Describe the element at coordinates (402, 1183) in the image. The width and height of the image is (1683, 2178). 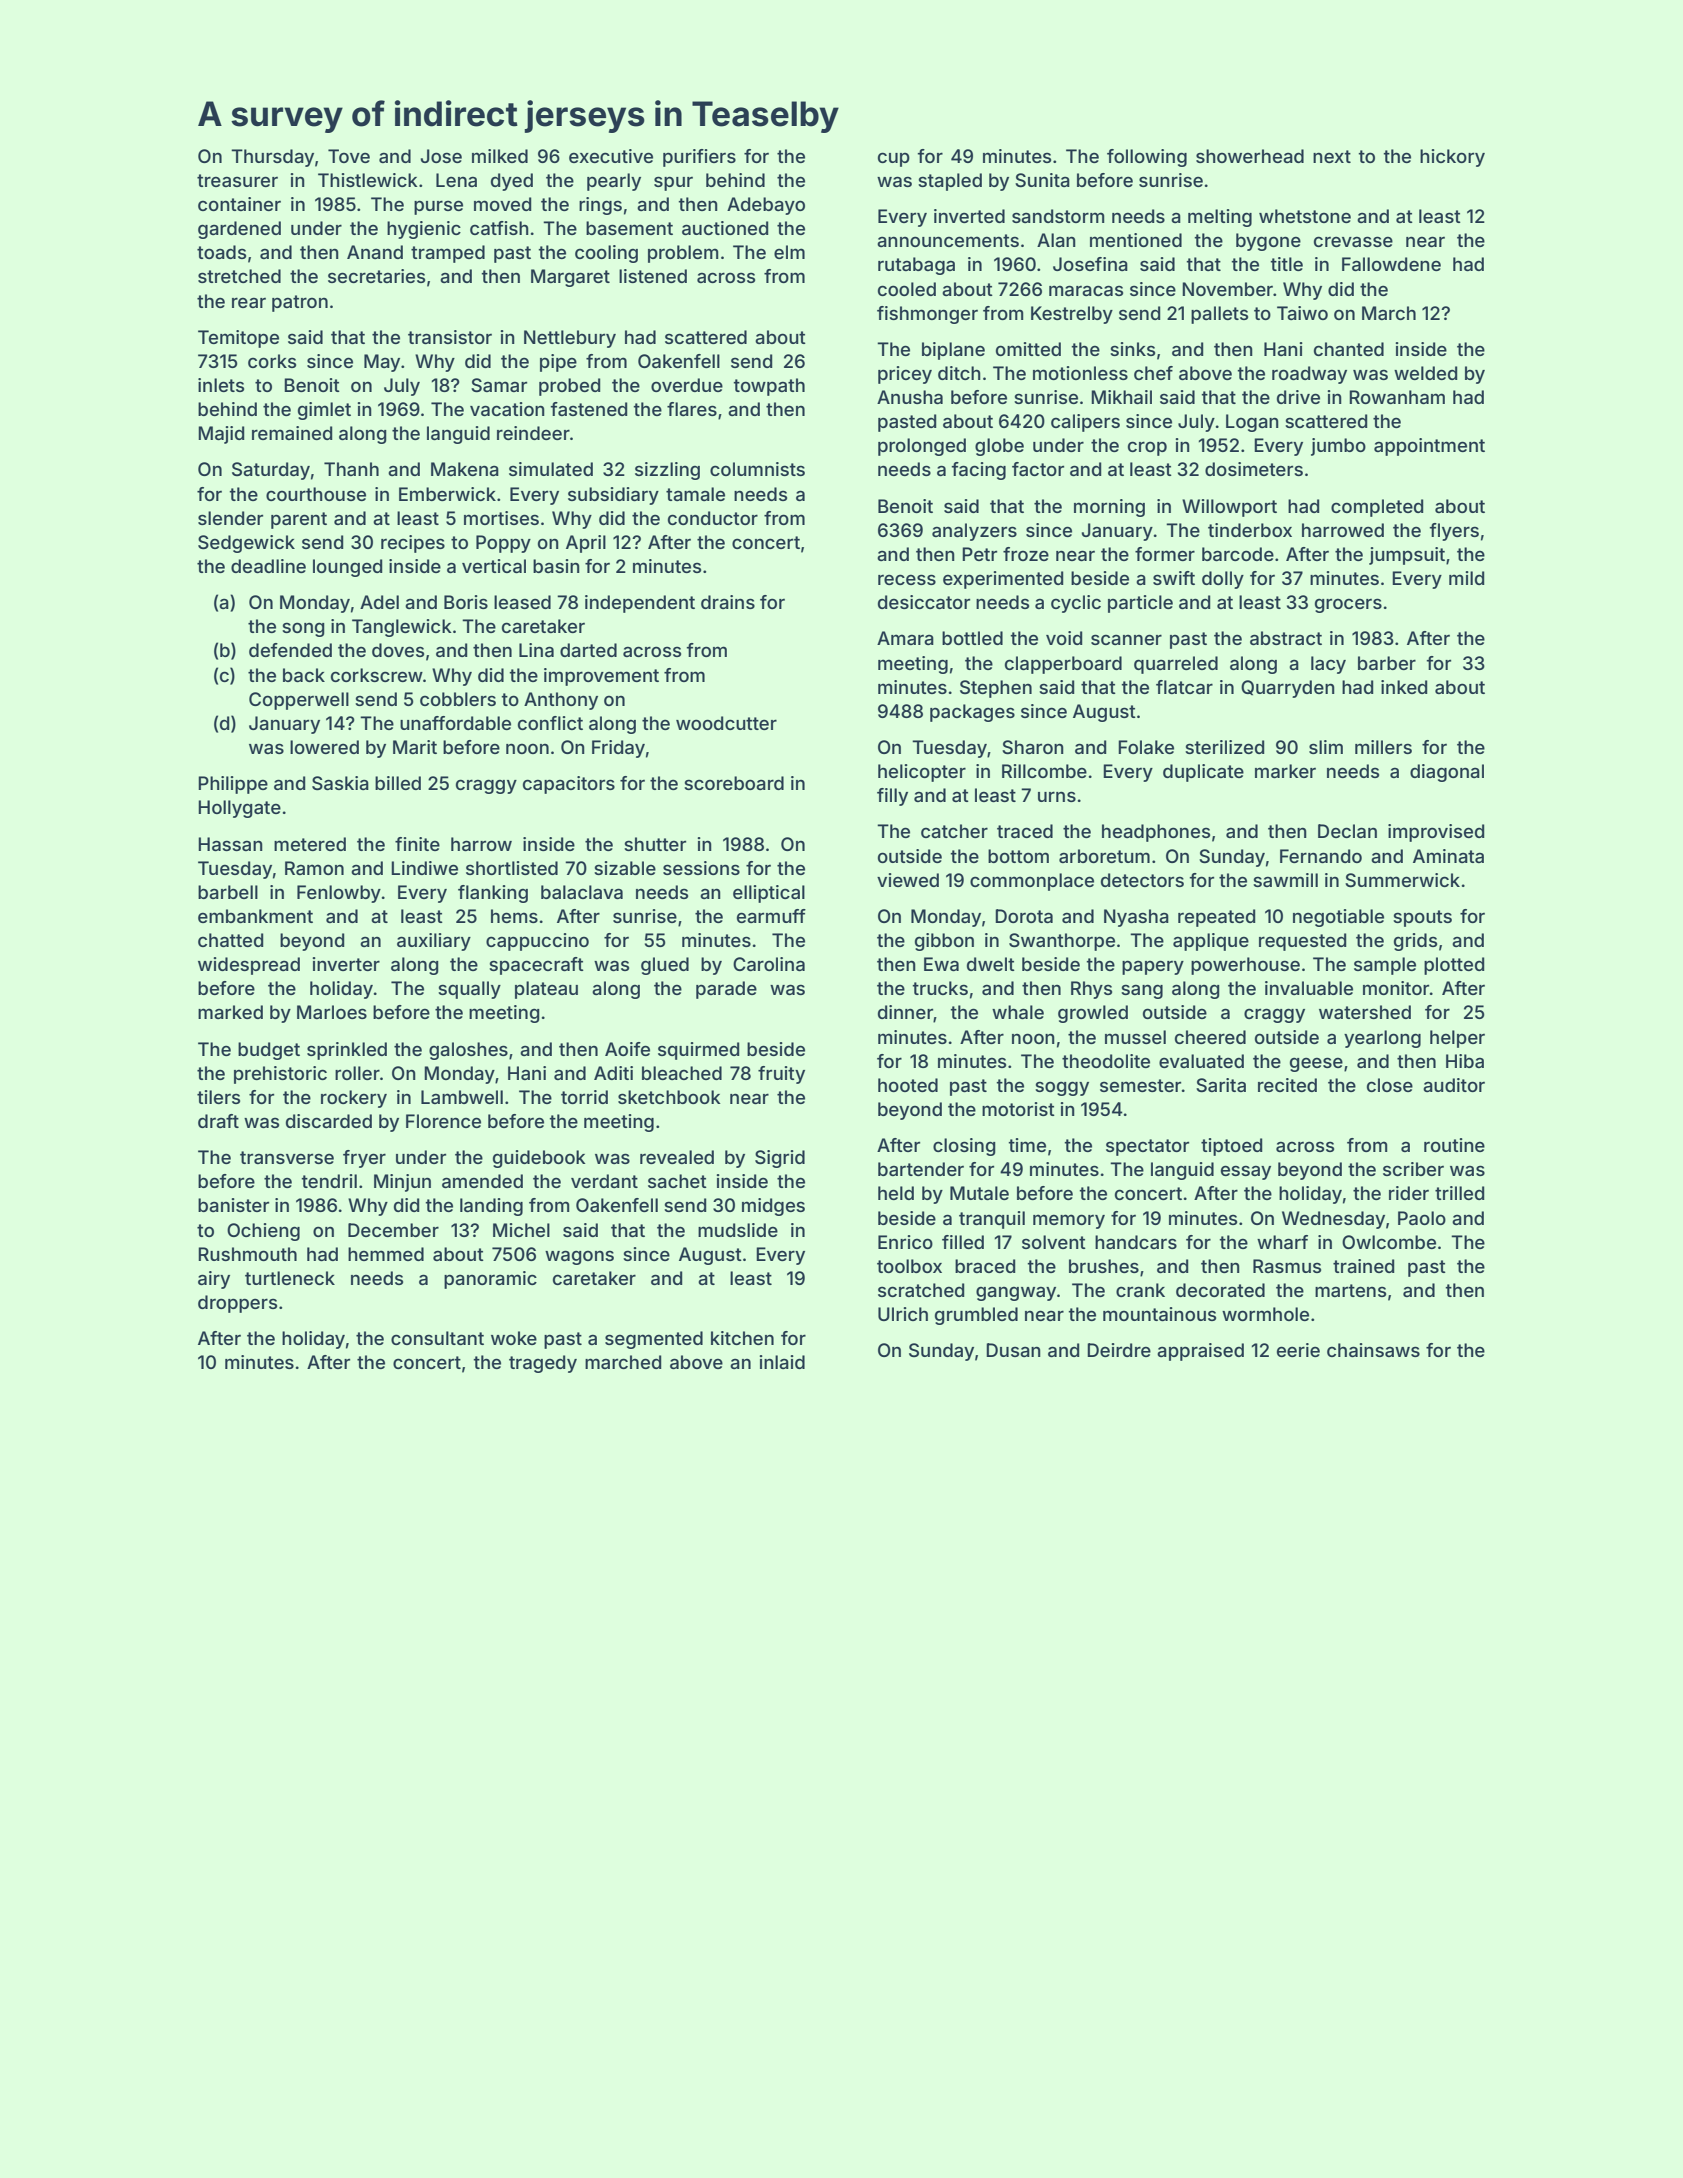
I see `Minjun` at that location.
